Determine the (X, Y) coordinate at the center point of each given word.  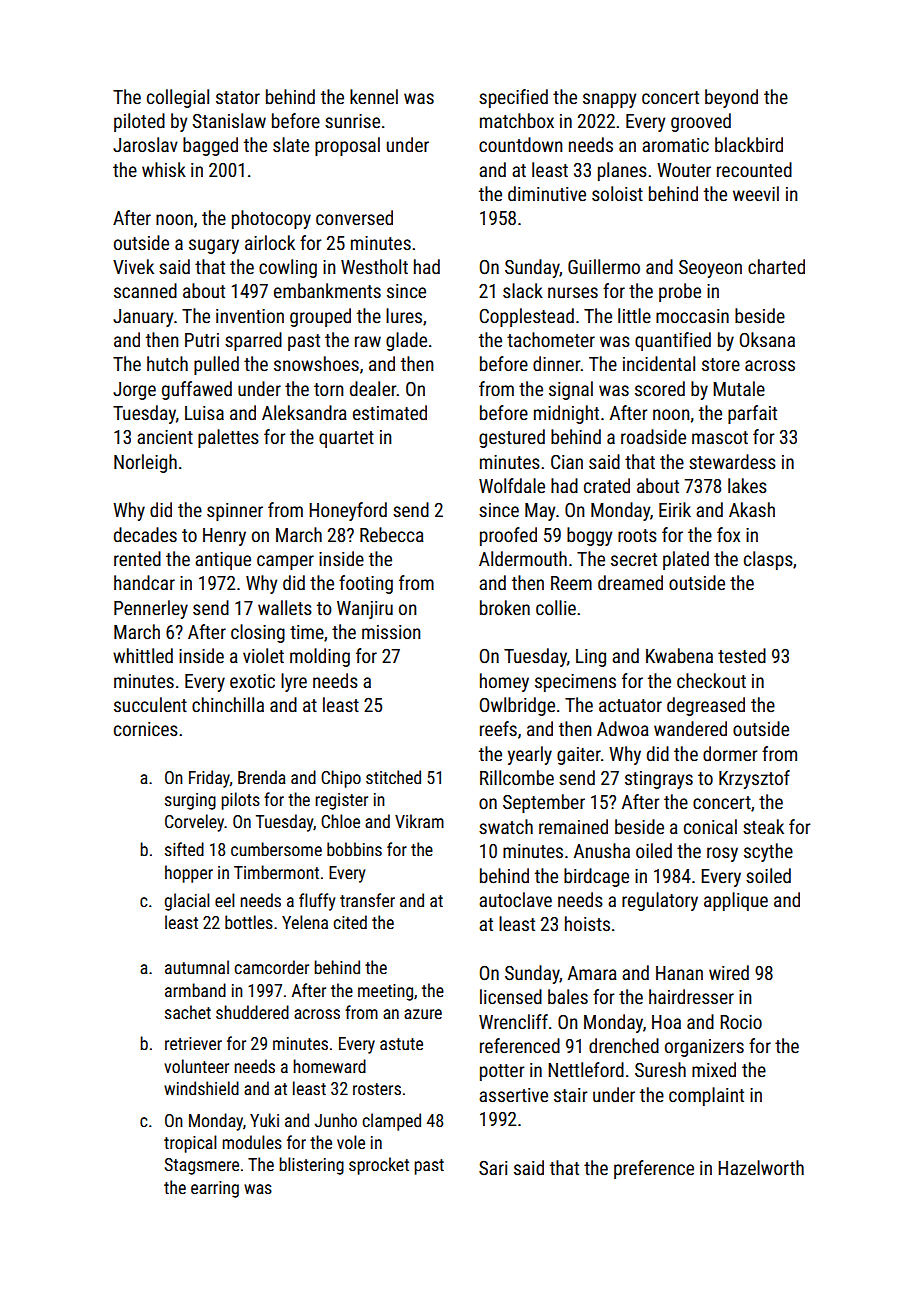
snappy (609, 100)
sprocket (379, 1166)
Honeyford (348, 511)
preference (654, 1169)
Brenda (262, 777)
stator (238, 97)
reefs (498, 728)
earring (215, 1189)
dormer (730, 753)
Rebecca (392, 534)
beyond (731, 98)
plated (686, 560)
